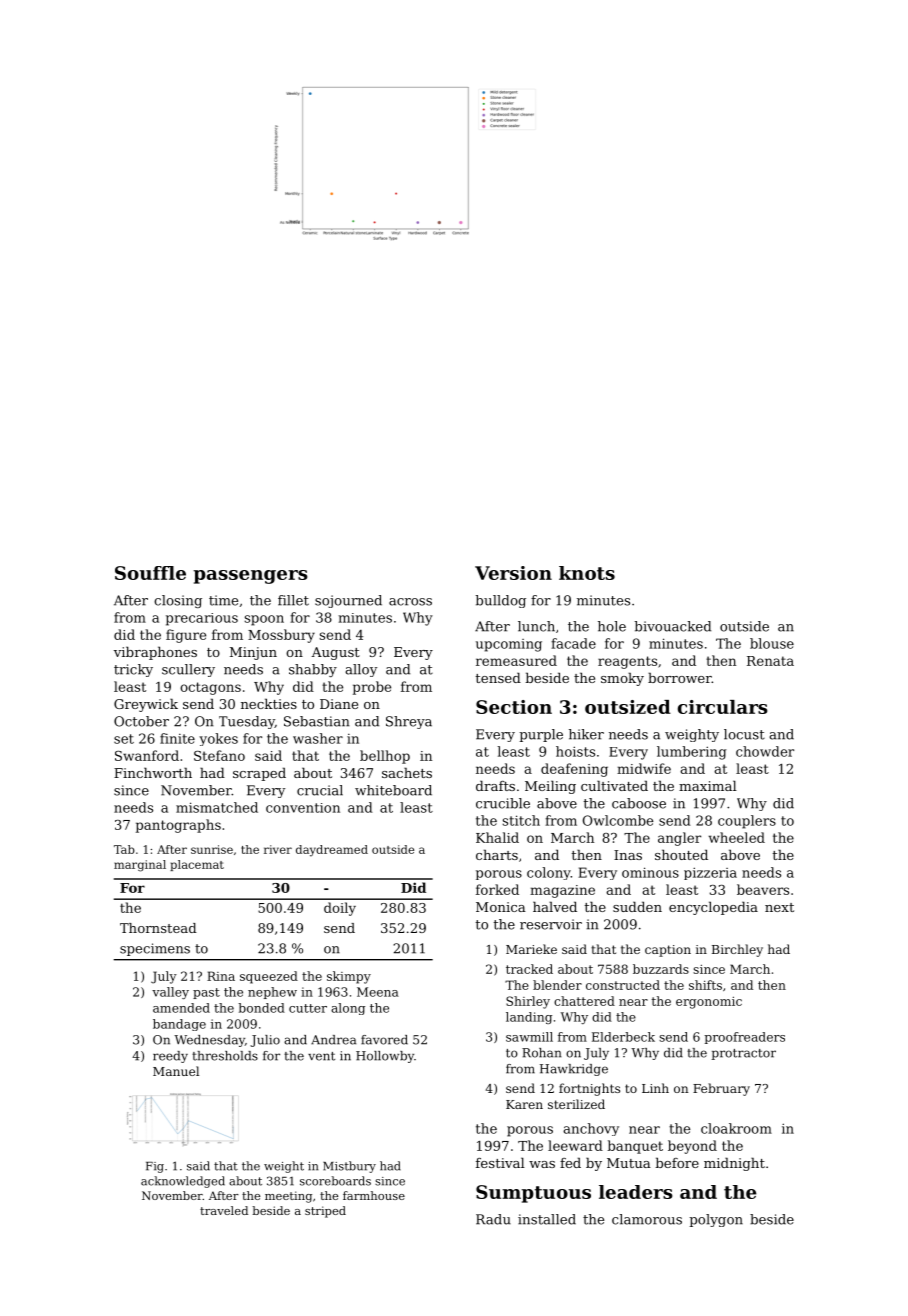 Image resolution: width=908 pixels, height=1316 pixels. What do you see at coordinates (150, 573) in the screenshot?
I see `Souffle` at bounding box center [150, 573].
